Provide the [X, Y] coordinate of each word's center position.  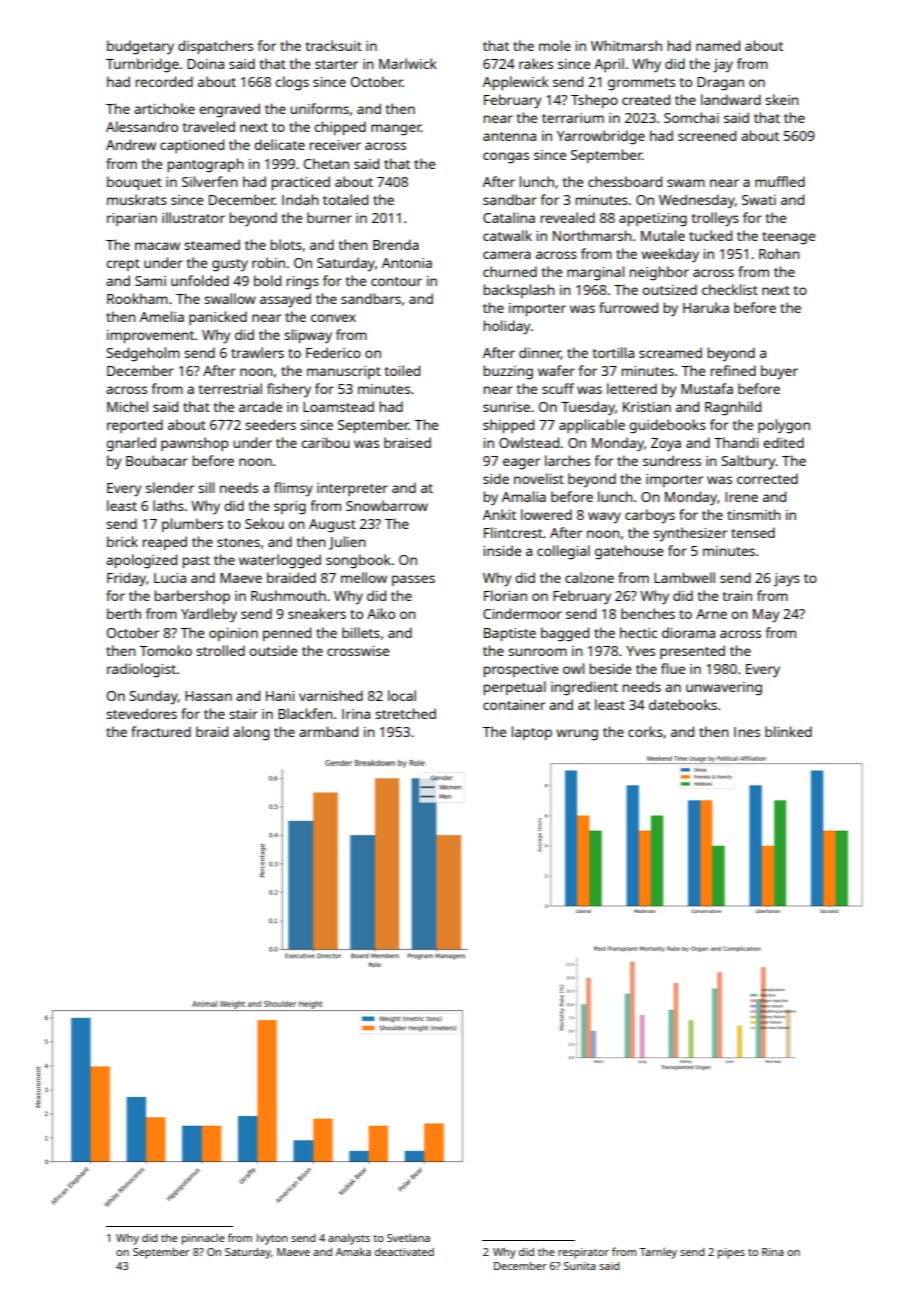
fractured [161, 731]
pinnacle [203, 1239]
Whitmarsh [626, 45]
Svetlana [408, 1238]
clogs [292, 83]
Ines [747, 732]
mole [555, 45]
